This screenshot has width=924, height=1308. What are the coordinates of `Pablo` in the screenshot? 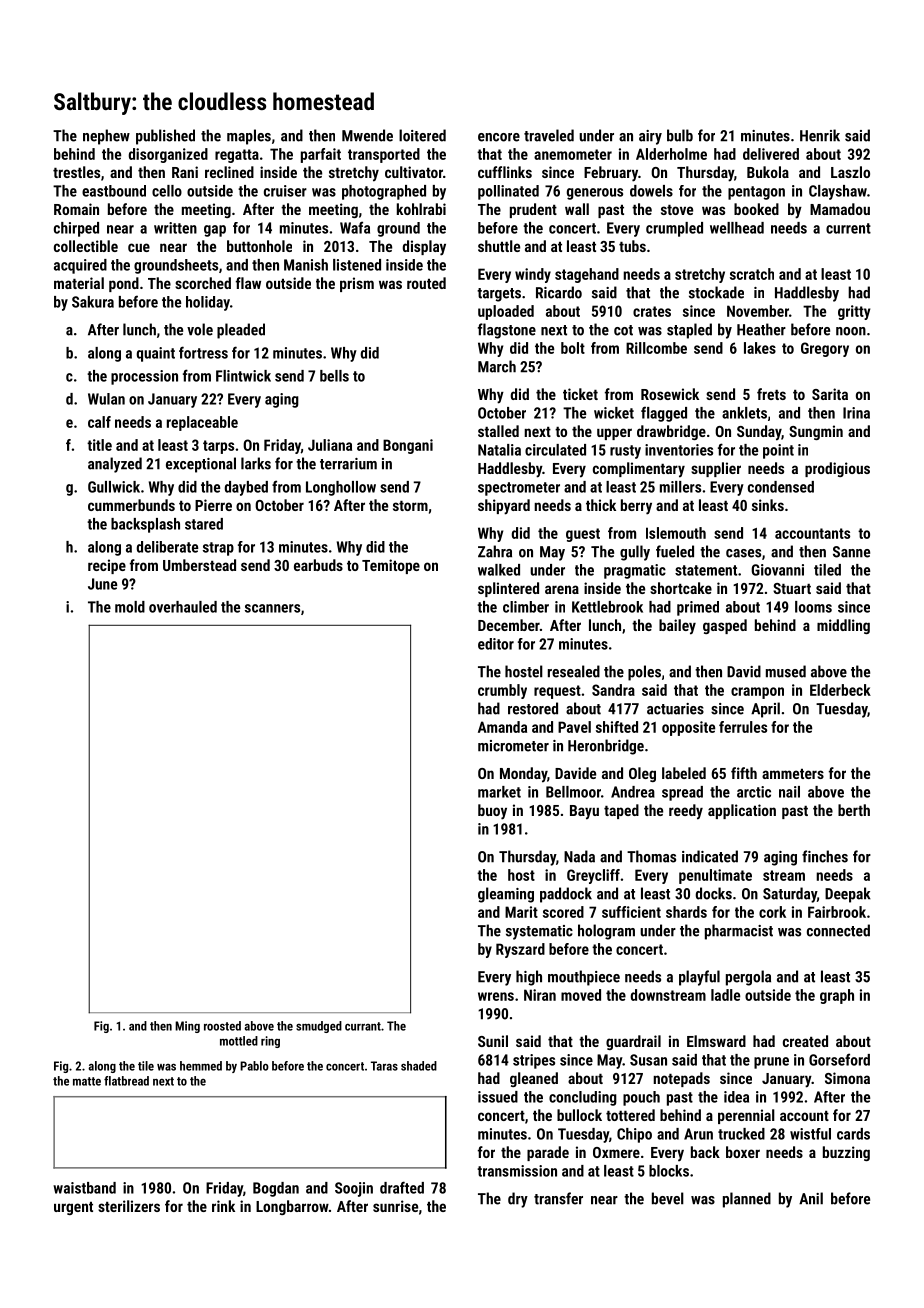 It's located at (254, 1066).
